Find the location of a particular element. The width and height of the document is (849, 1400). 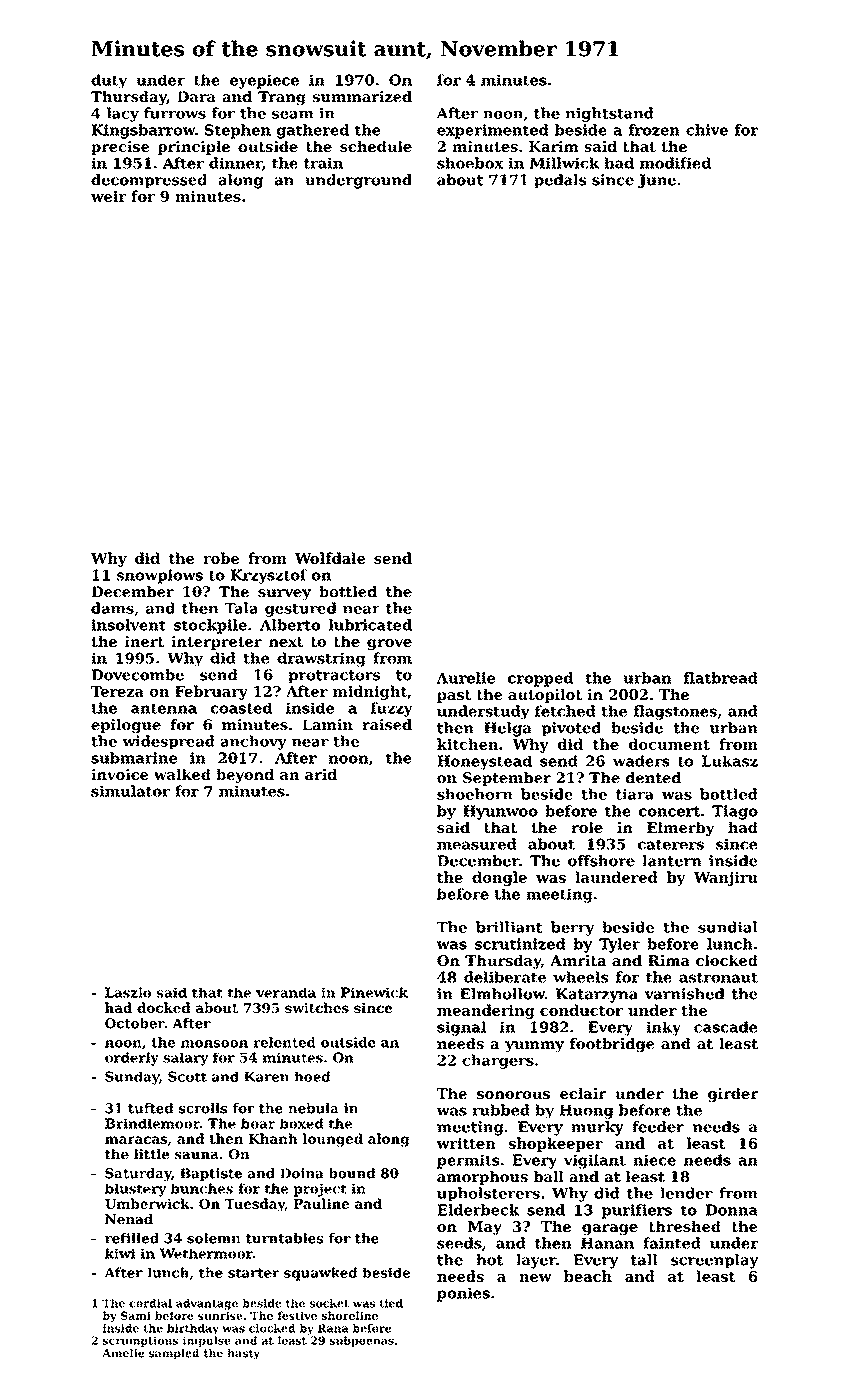

June is located at coordinates (657, 181).
